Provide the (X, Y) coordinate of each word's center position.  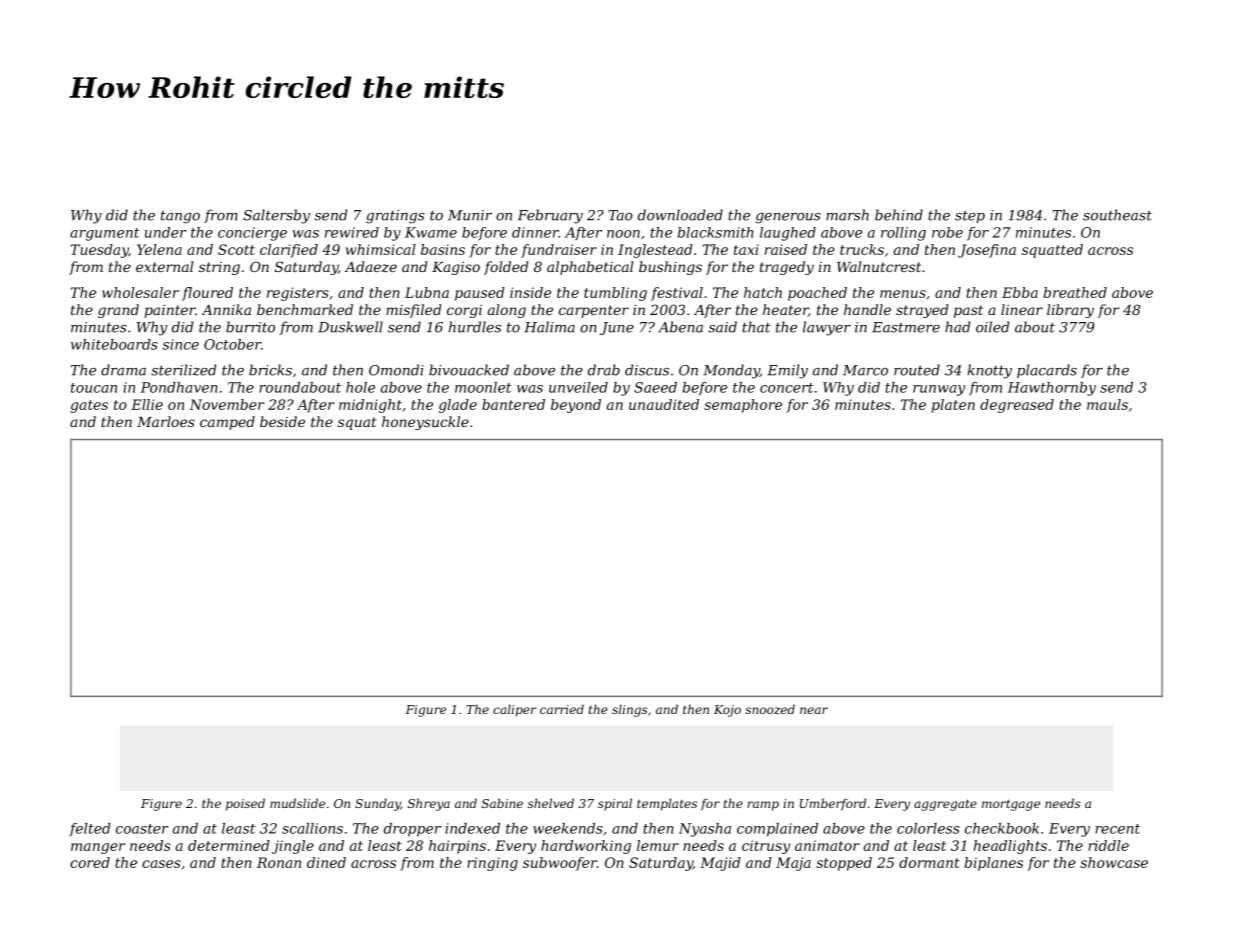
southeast (1117, 215)
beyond (576, 406)
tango (180, 217)
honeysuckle (425, 423)
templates (667, 804)
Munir (470, 215)
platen (953, 406)
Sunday (377, 804)
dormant (929, 862)
